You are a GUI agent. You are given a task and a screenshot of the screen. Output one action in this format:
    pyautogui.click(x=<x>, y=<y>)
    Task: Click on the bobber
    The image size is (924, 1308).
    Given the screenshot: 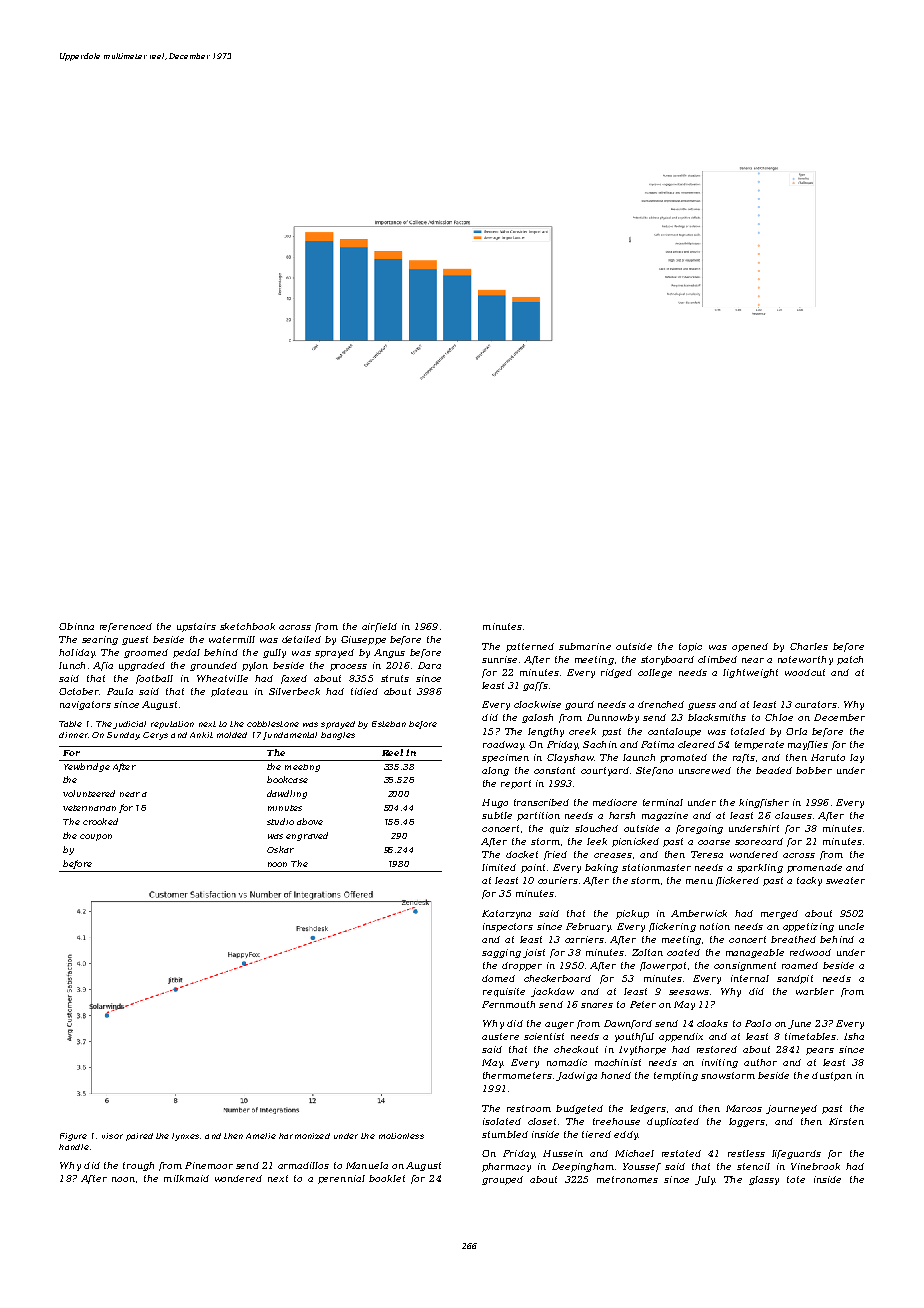 What is the action you would take?
    pyautogui.click(x=814, y=770)
